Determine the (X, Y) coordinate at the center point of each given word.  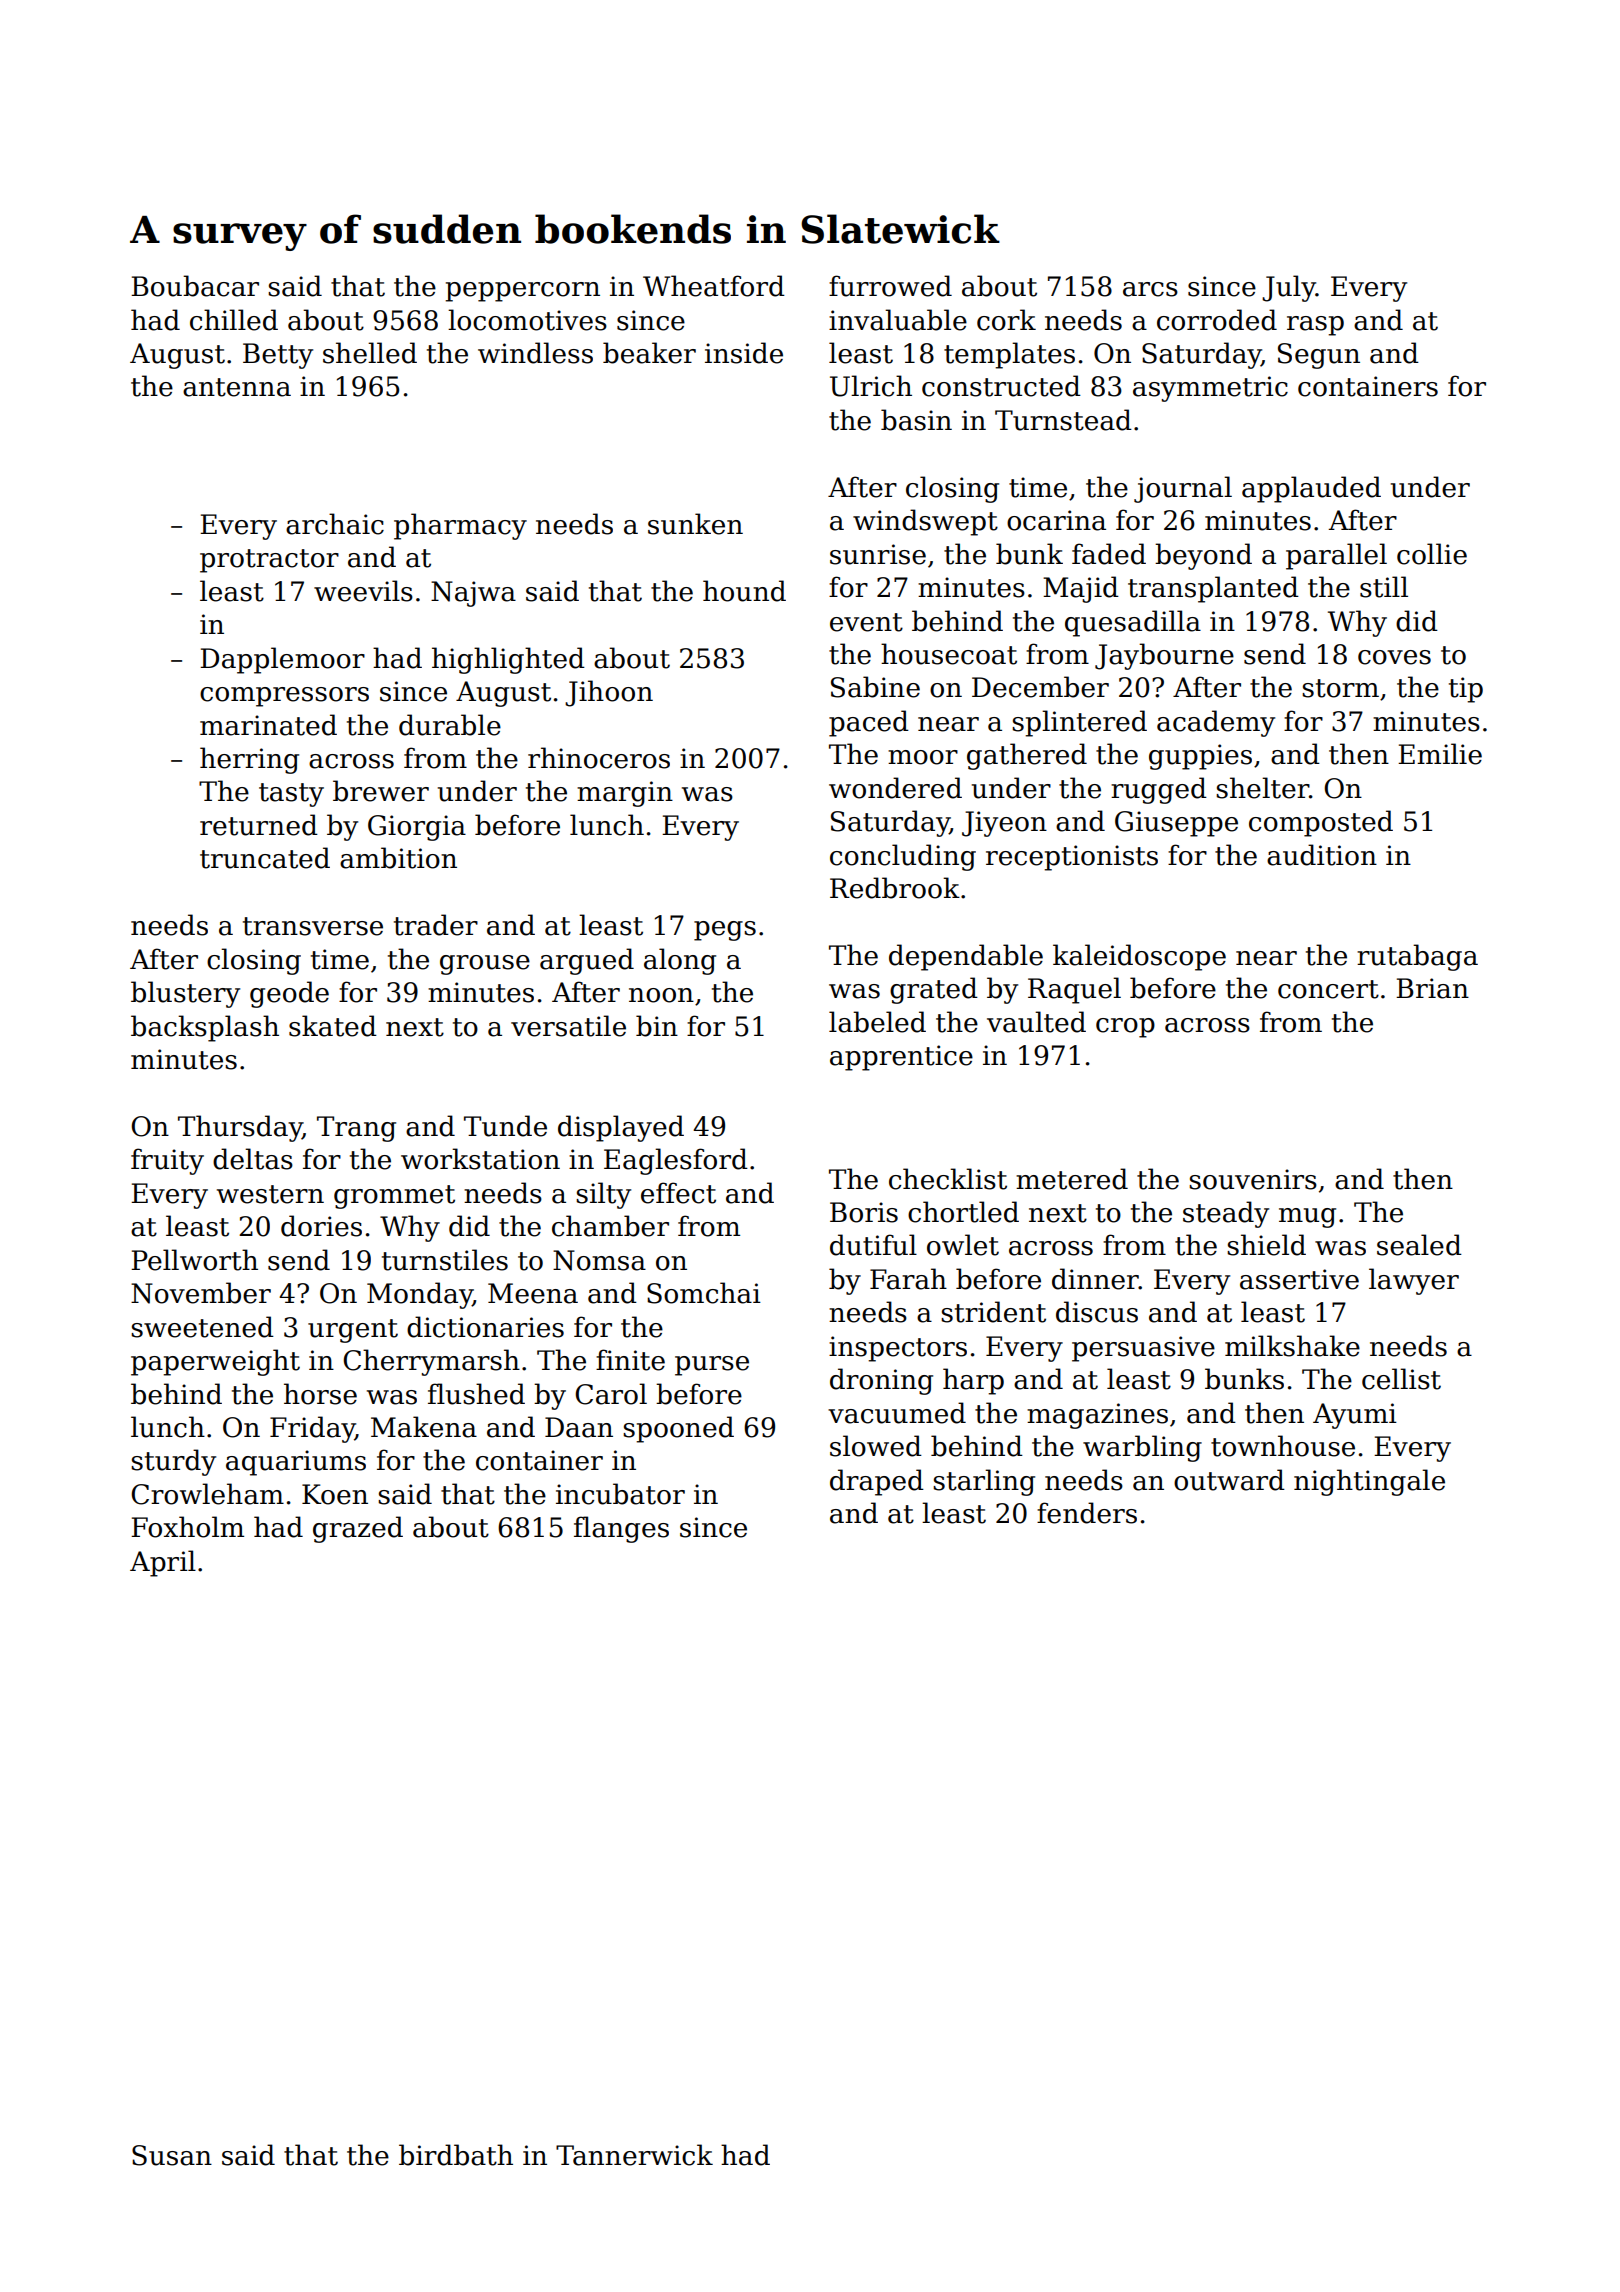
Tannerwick (634, 2155)
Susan (172, 2155)
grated (934, 990)
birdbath (456, 2155)
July (1289, 288)
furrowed (890, 286)
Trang (356, 1129)
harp (973, 1381)
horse (320, 1394)
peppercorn (522, 292)
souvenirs (1253, 1179)
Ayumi (1355, 1416)
